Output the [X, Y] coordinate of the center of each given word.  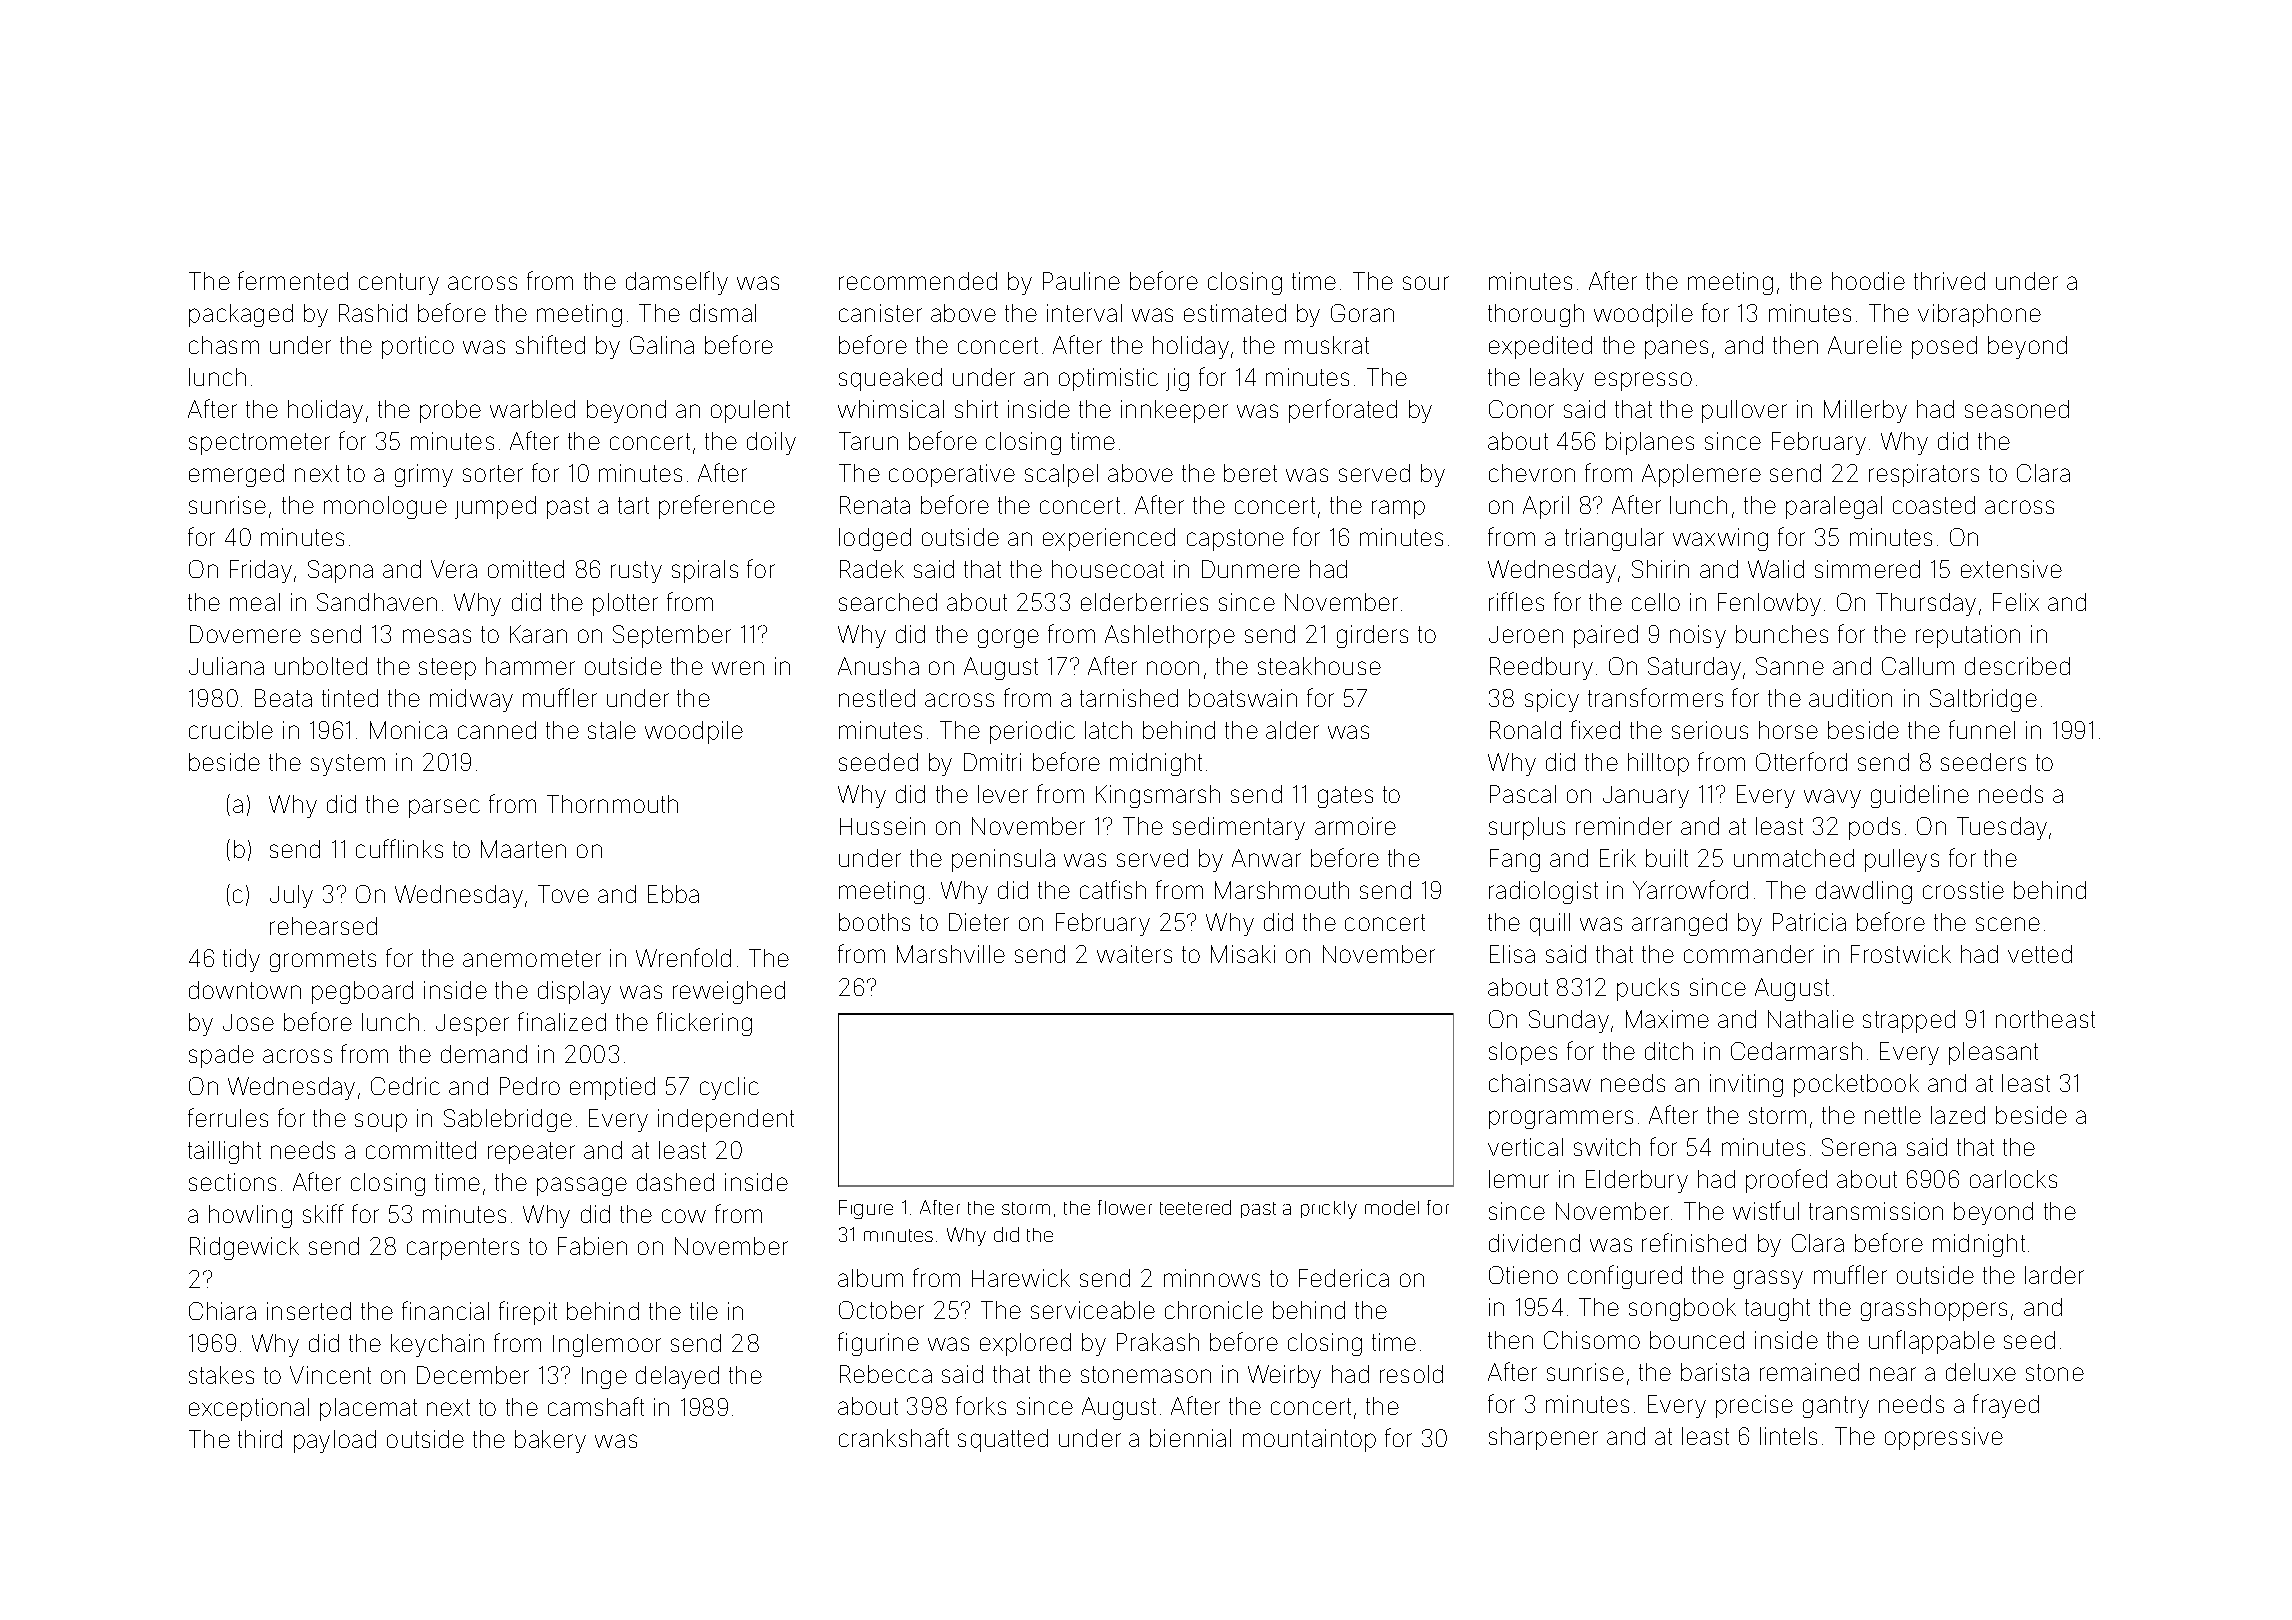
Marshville [951, 954]
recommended [918, 281]
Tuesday [2002, 828]
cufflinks [399, 848]
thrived [1949, 281]
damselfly [677, 283]
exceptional [249, 1409]
